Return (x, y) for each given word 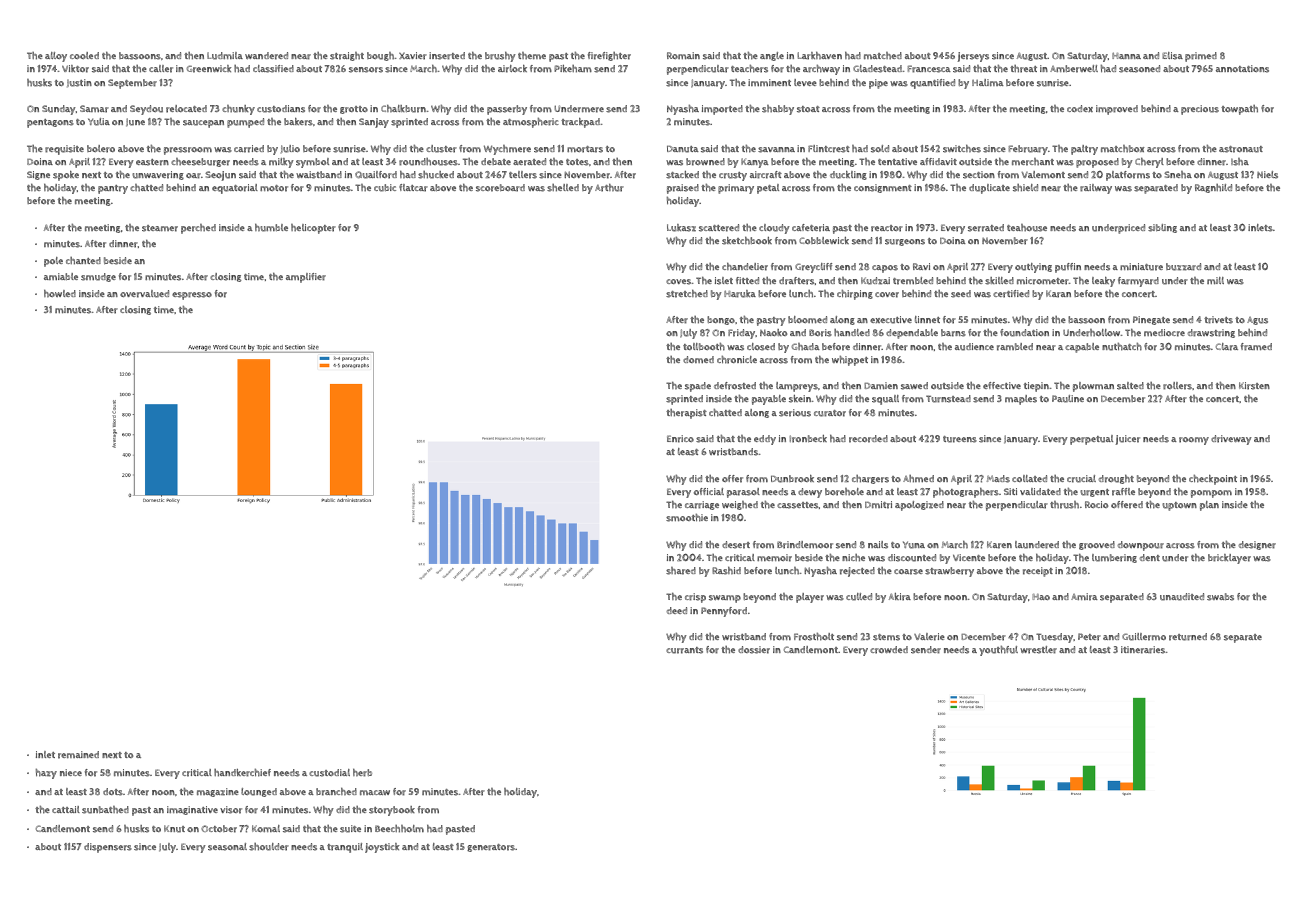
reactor (887, 228)
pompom (1211, 494)
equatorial (235, 189)
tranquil (345, 848)
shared (681, 571)
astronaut (1241, 149)
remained (78, 755)
